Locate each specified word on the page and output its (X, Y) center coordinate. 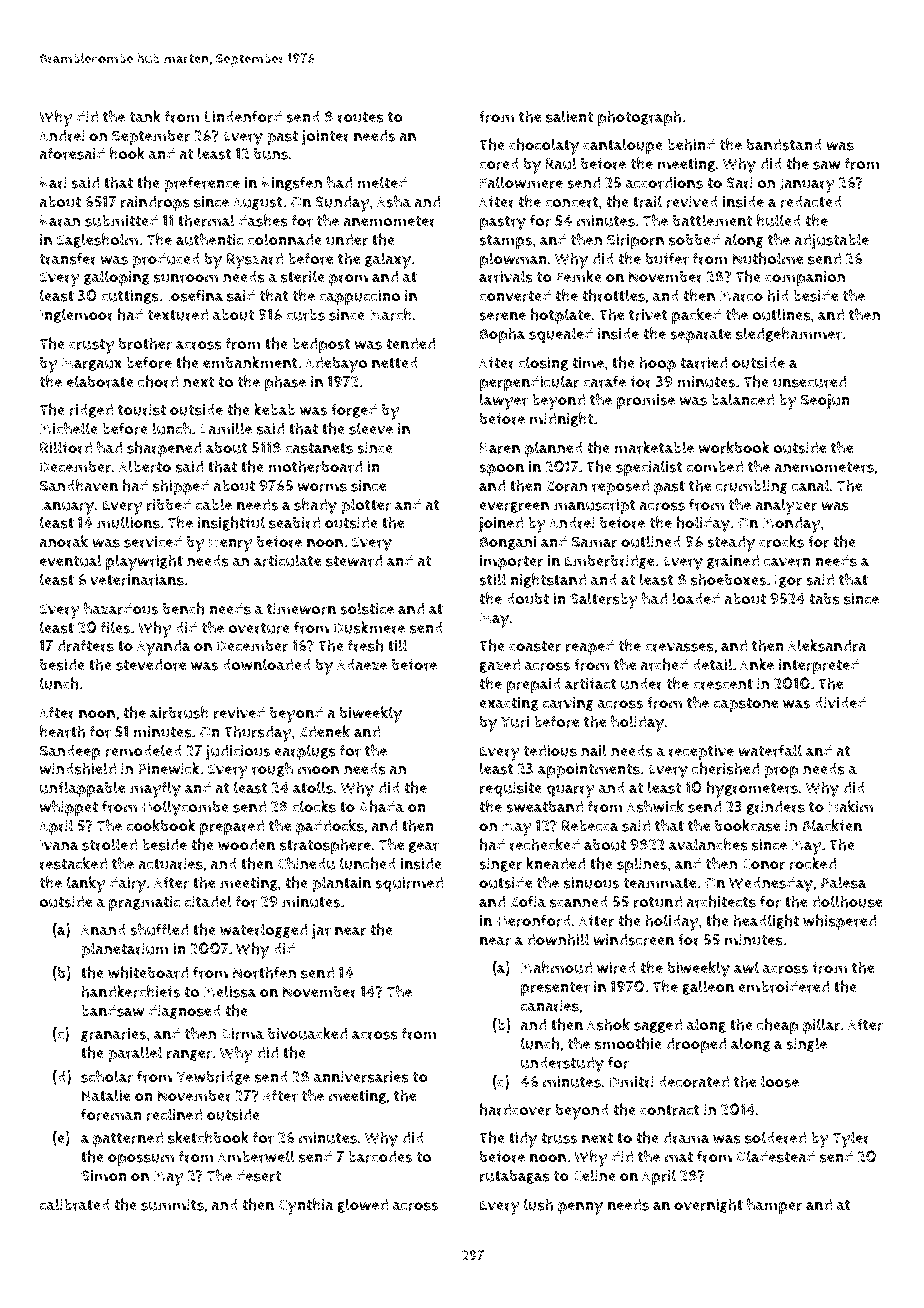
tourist (142, 410)
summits (172, 1205)
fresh (365, 645)
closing (543, 363)
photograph (639, 118)
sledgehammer (789, 334)
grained (733, 561)
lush (538, 1204)
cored (499, 163)
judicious (237, 753)
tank (145, 116)
